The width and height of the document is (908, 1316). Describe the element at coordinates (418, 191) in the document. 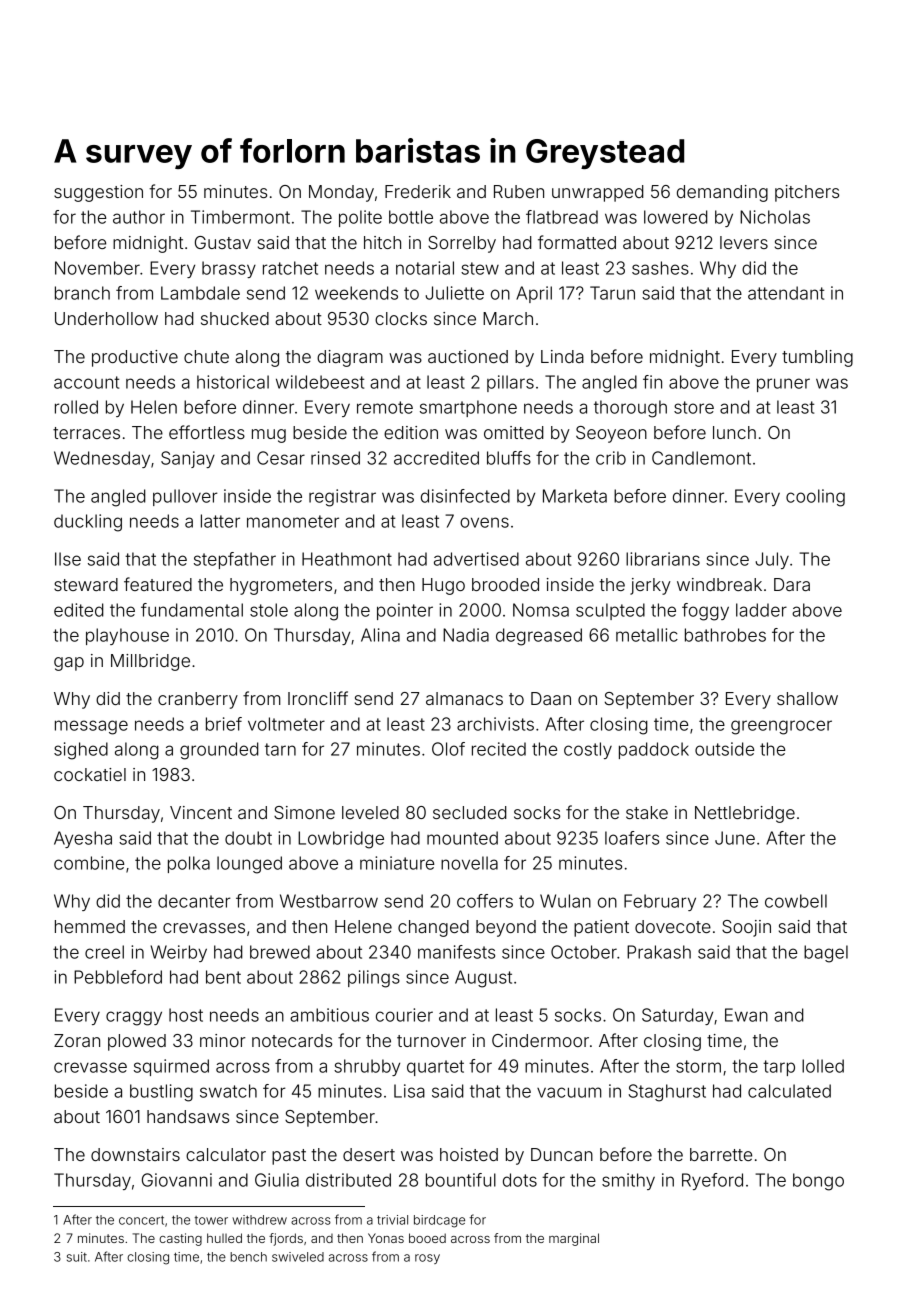

I see `Frederik` at that location.
